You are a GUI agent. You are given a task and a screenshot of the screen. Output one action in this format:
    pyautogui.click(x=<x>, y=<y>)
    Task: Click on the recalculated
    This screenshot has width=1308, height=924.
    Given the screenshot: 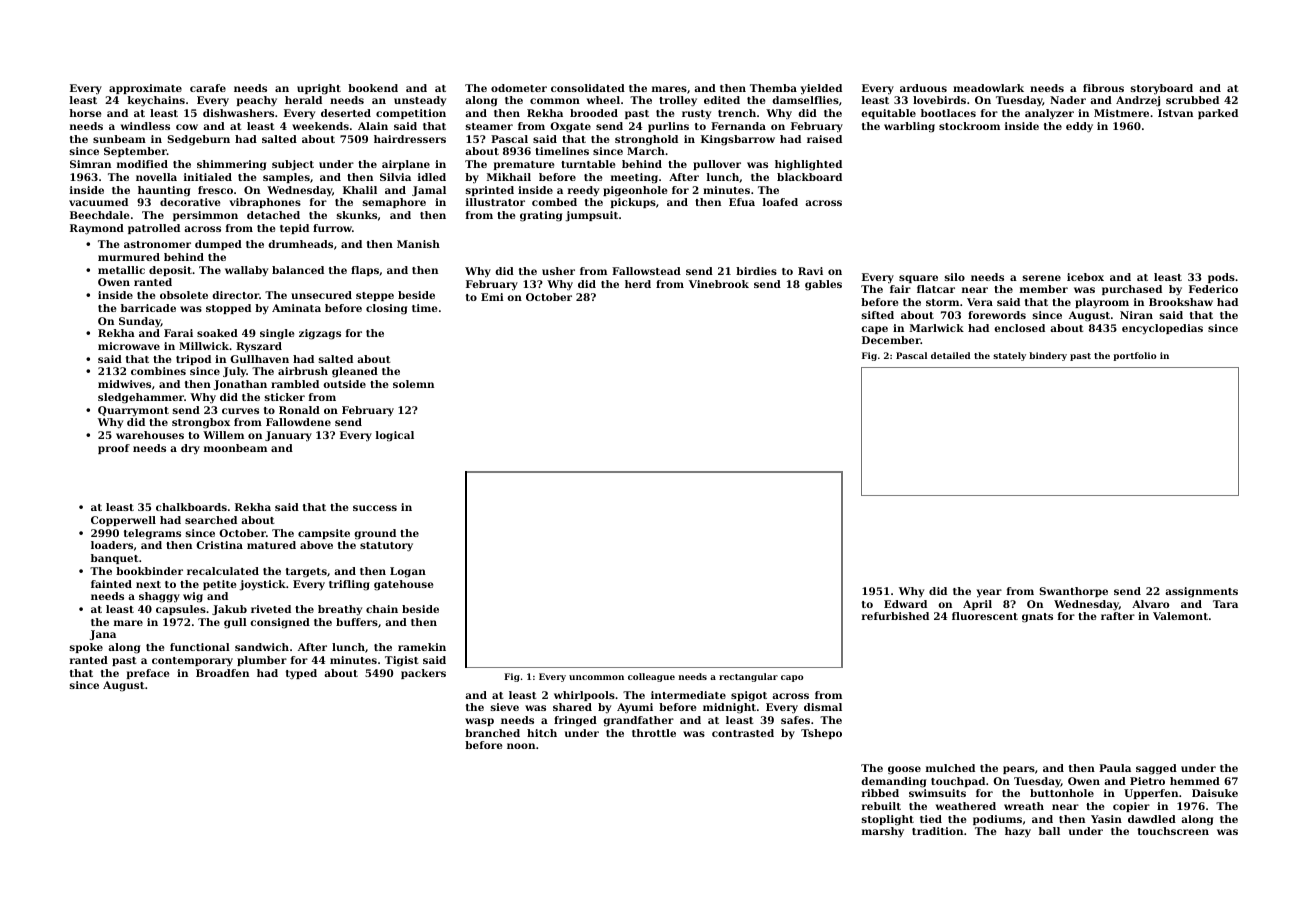 What is the action you would take?
    pyautogui.click(x=223, y=571)
